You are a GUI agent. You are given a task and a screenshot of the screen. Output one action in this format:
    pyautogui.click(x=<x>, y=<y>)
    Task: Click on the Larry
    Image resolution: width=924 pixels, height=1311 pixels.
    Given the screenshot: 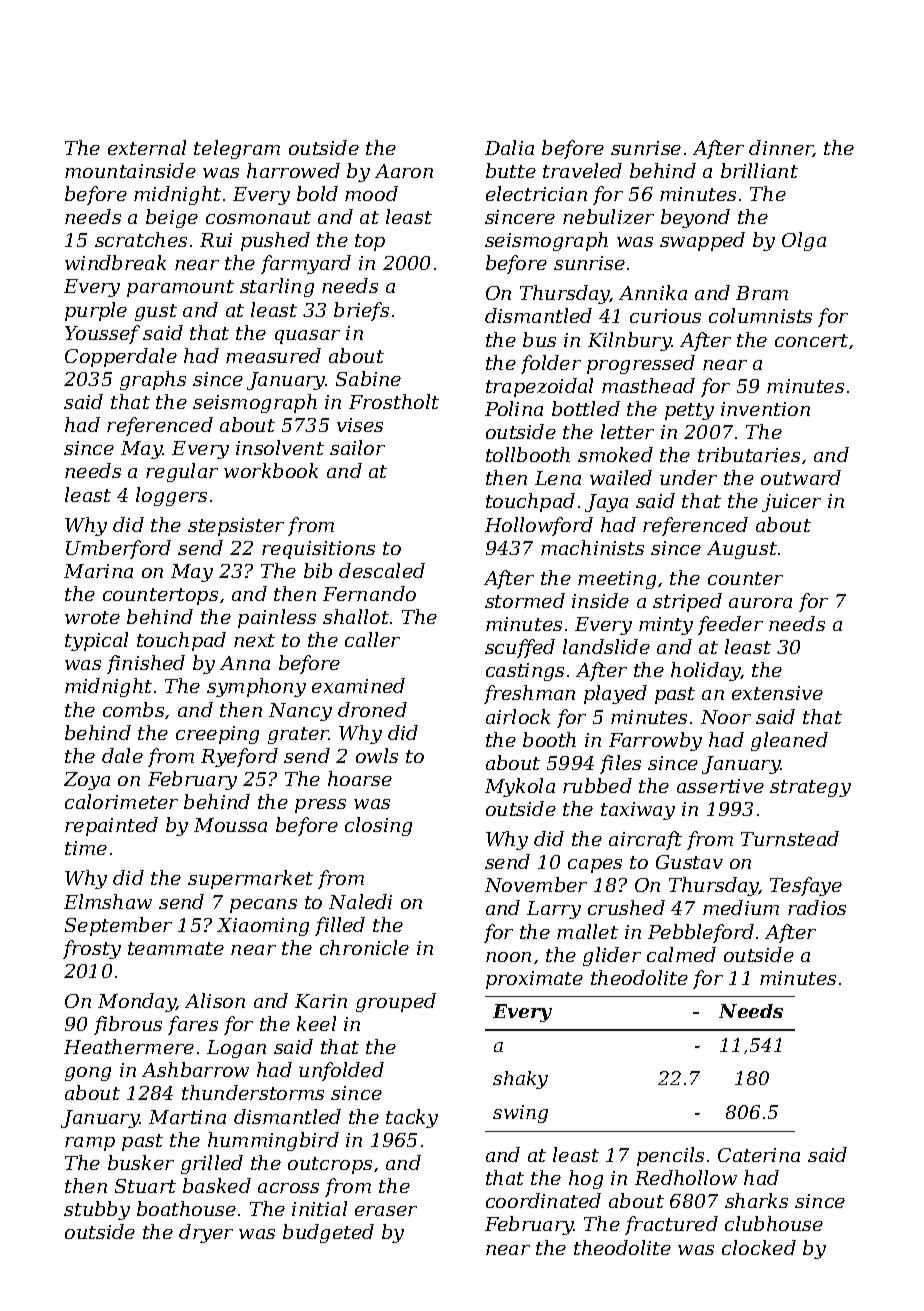 What is the action you would take?
    pyautogui.click(x=554, y=910)
